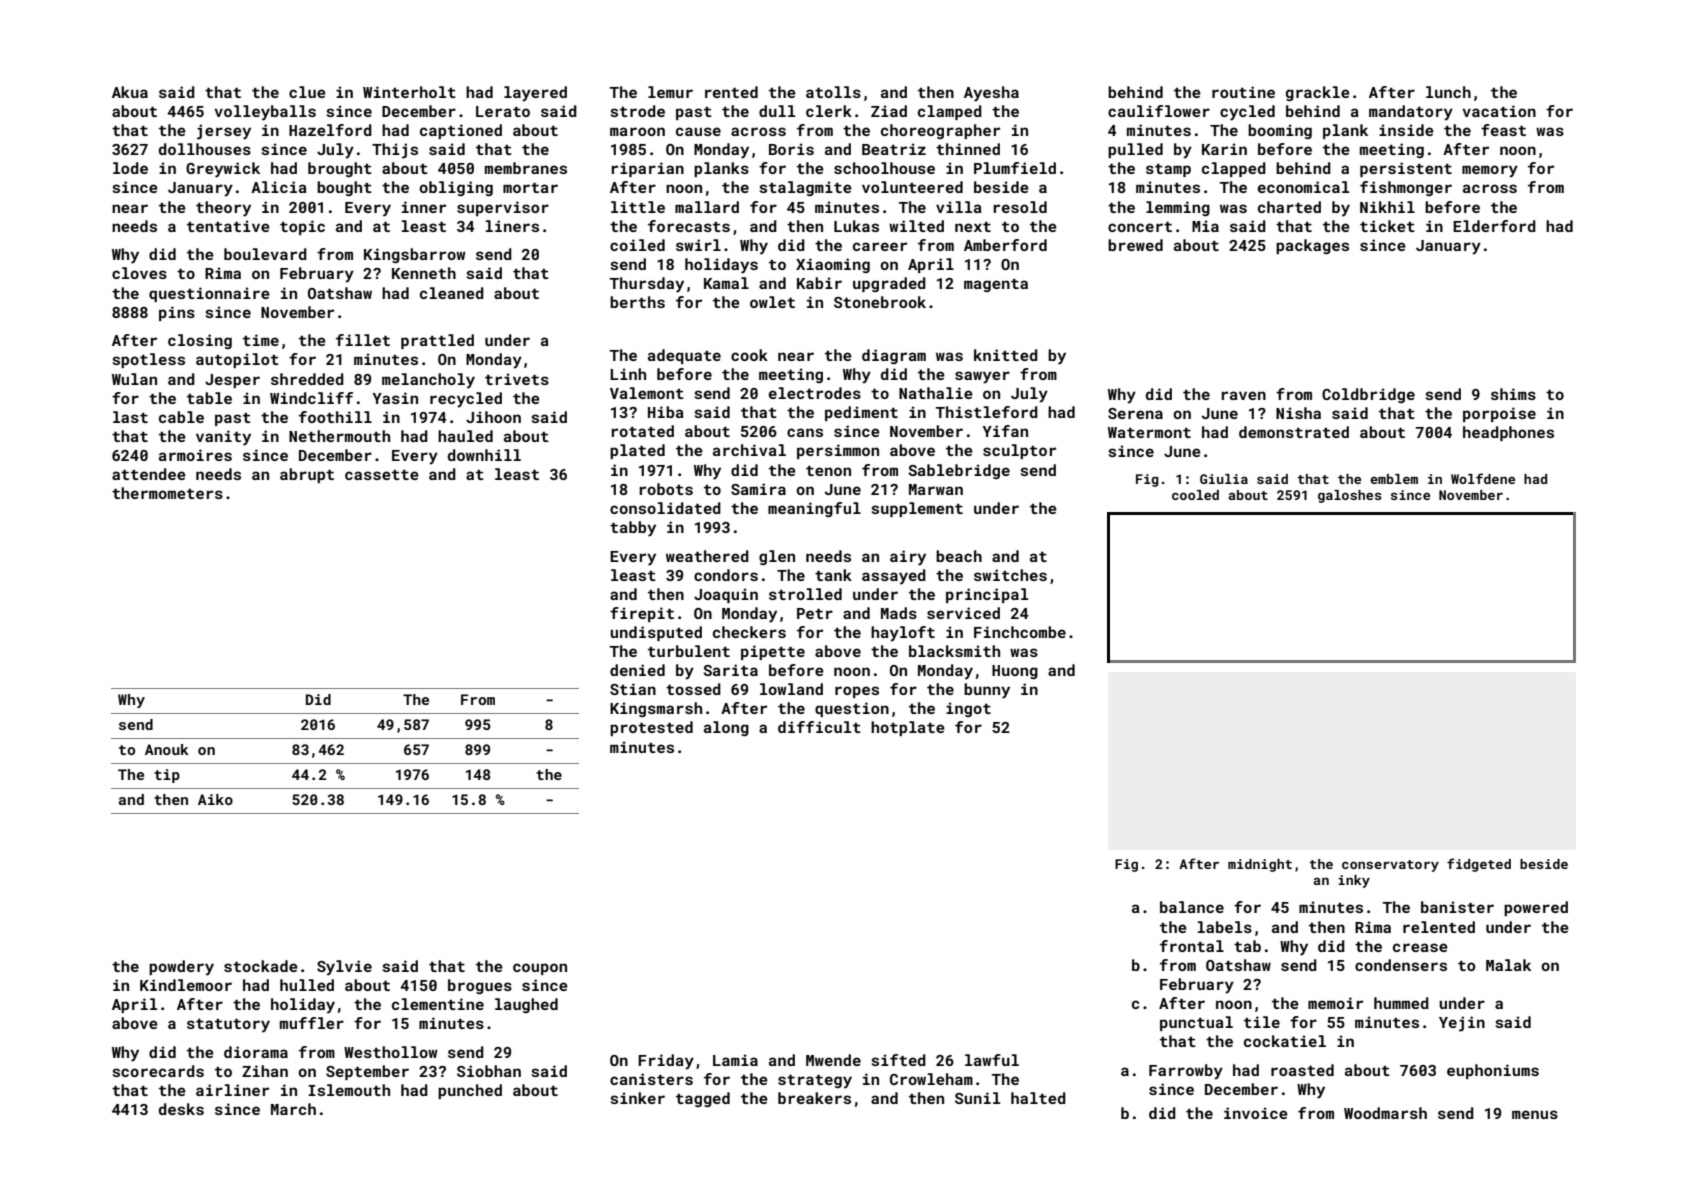 The height and width of the screenshot is (1193, 1687). I want to click on downhill, so click(484, 455).
